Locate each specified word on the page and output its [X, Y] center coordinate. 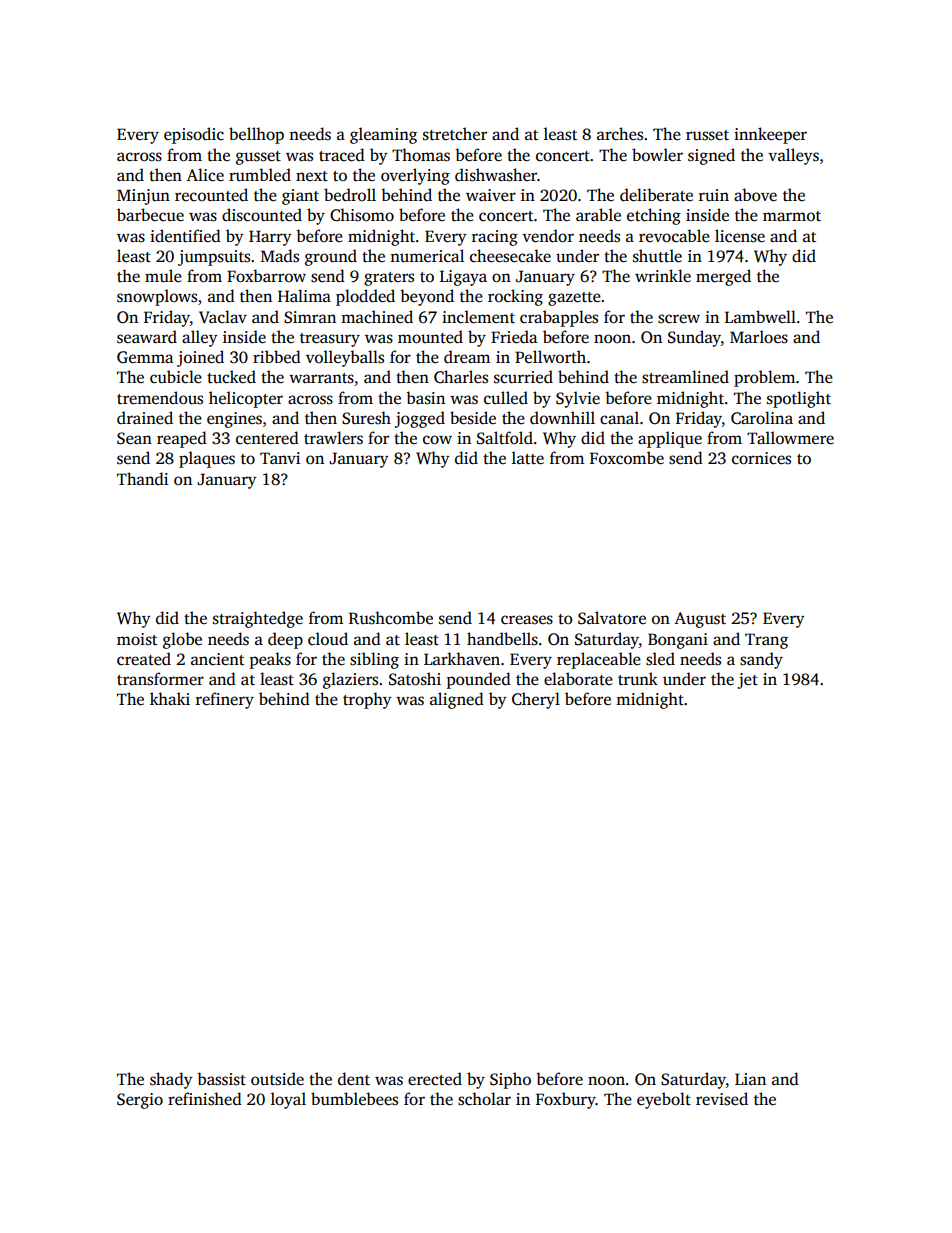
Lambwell [760, 317]
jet [747, 681]
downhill [562, 418]
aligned [457, 700]
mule [163, 275]
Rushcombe [391, 618]
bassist [221, 1079]
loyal [288, 1100]
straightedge [258, 619]
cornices [761, 458]
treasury [330, 340]
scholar [484, 1099]
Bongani [678, 641]
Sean [134, 438]
